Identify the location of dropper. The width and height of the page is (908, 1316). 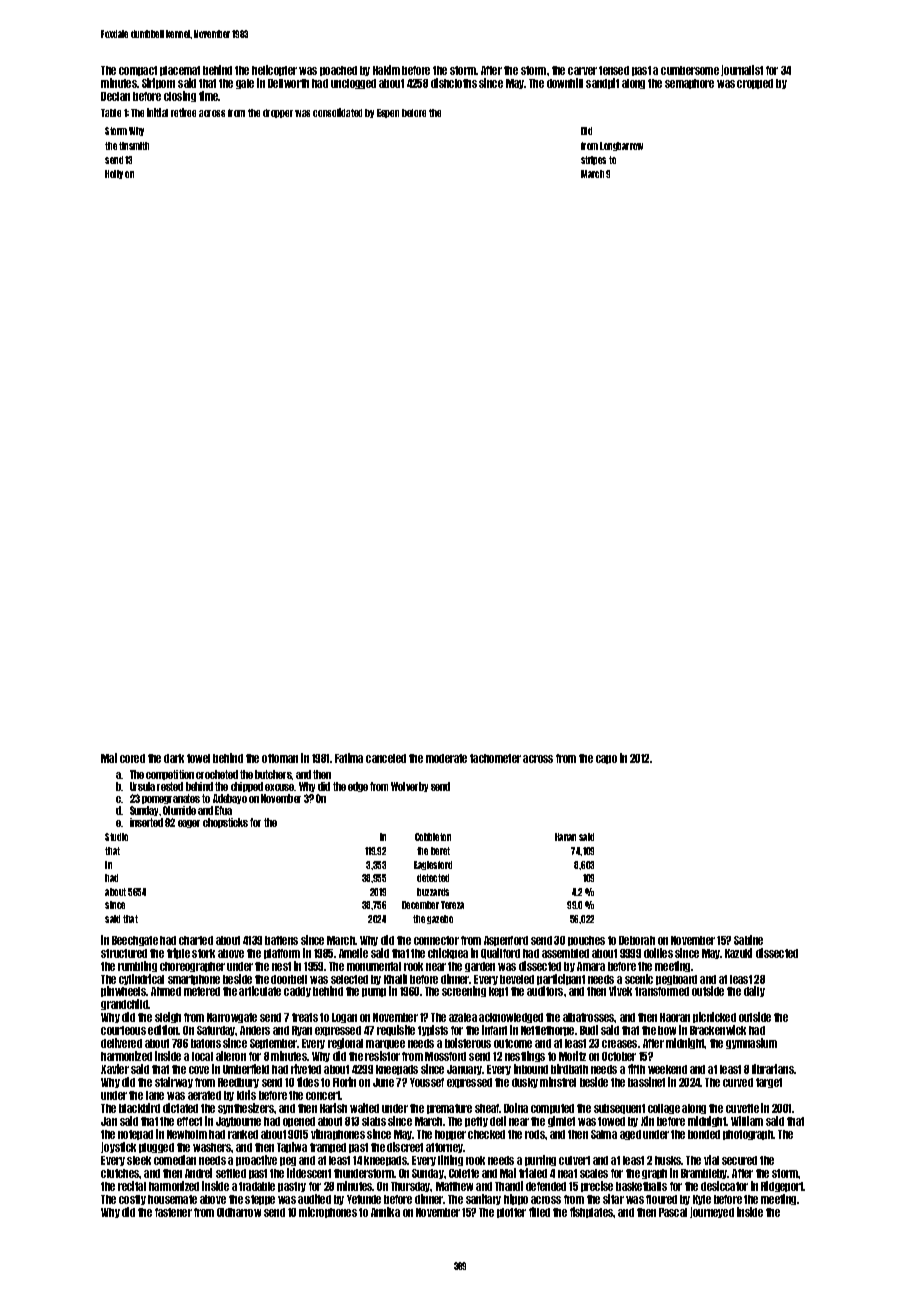
(278, 113).
